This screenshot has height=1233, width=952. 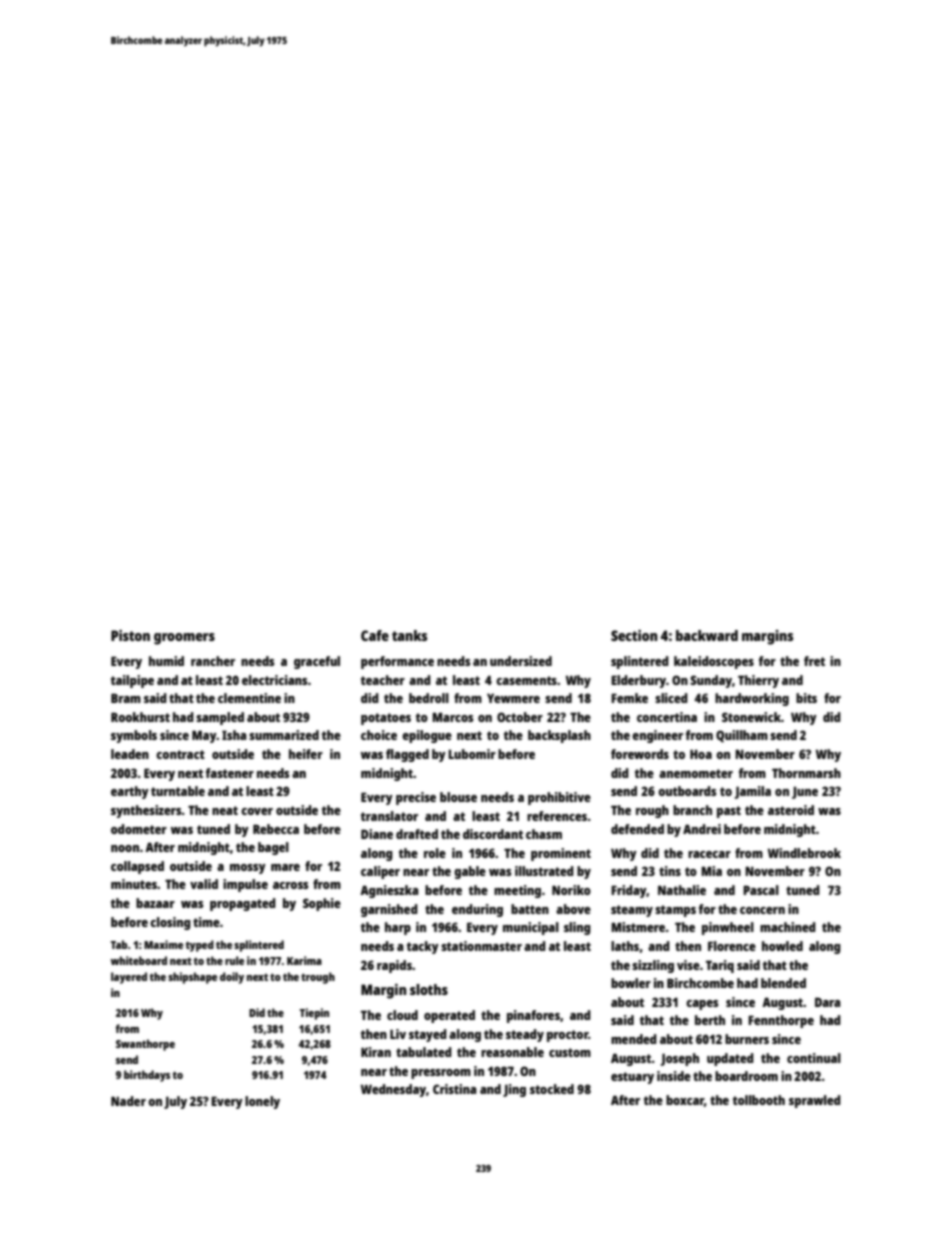 What do you see at coordinates (762, 910) in the screenshot?
I see `concern` at bounding box center [762, 910].
